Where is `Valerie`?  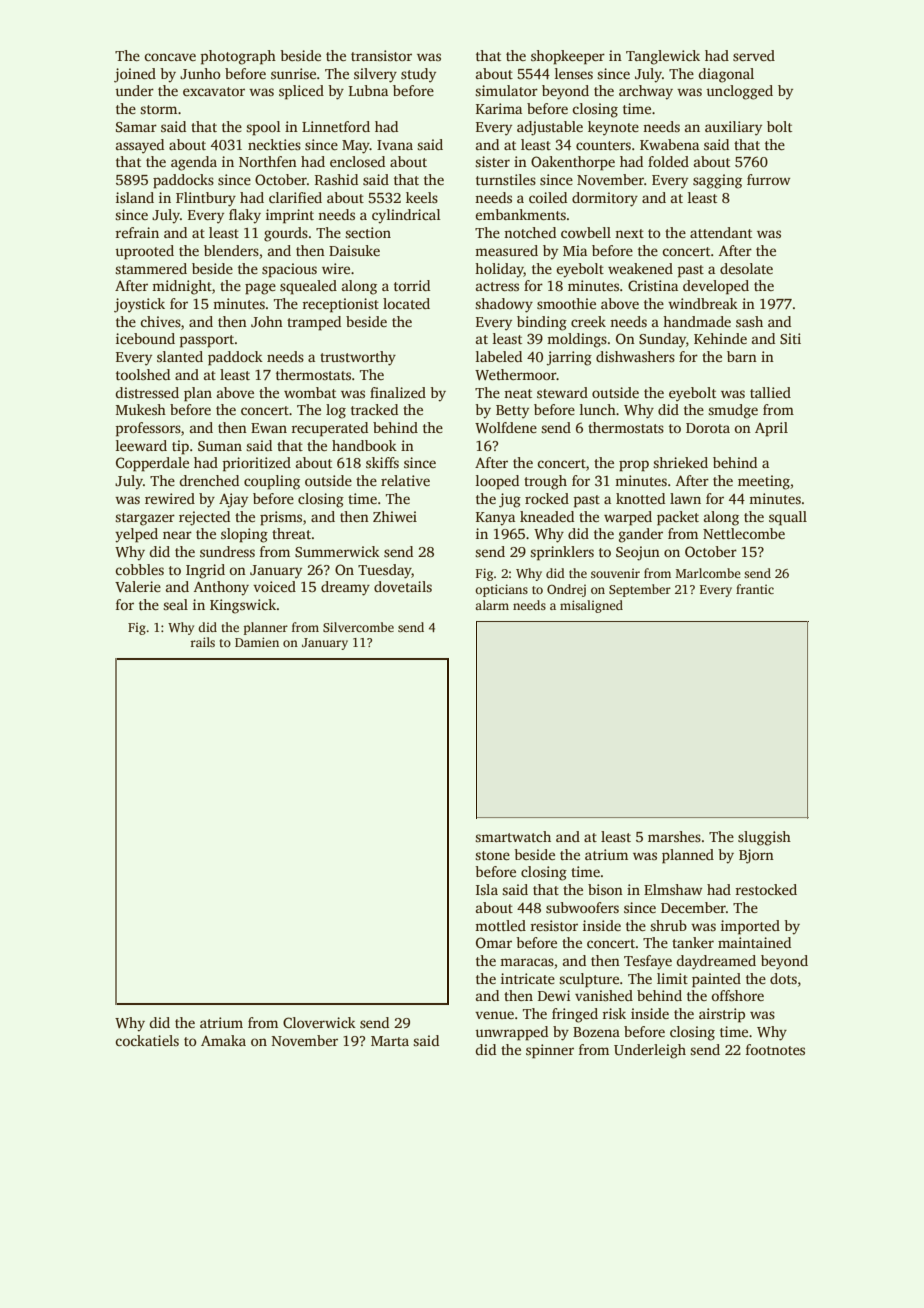
Valerie is located at coordinates (138, 586).
